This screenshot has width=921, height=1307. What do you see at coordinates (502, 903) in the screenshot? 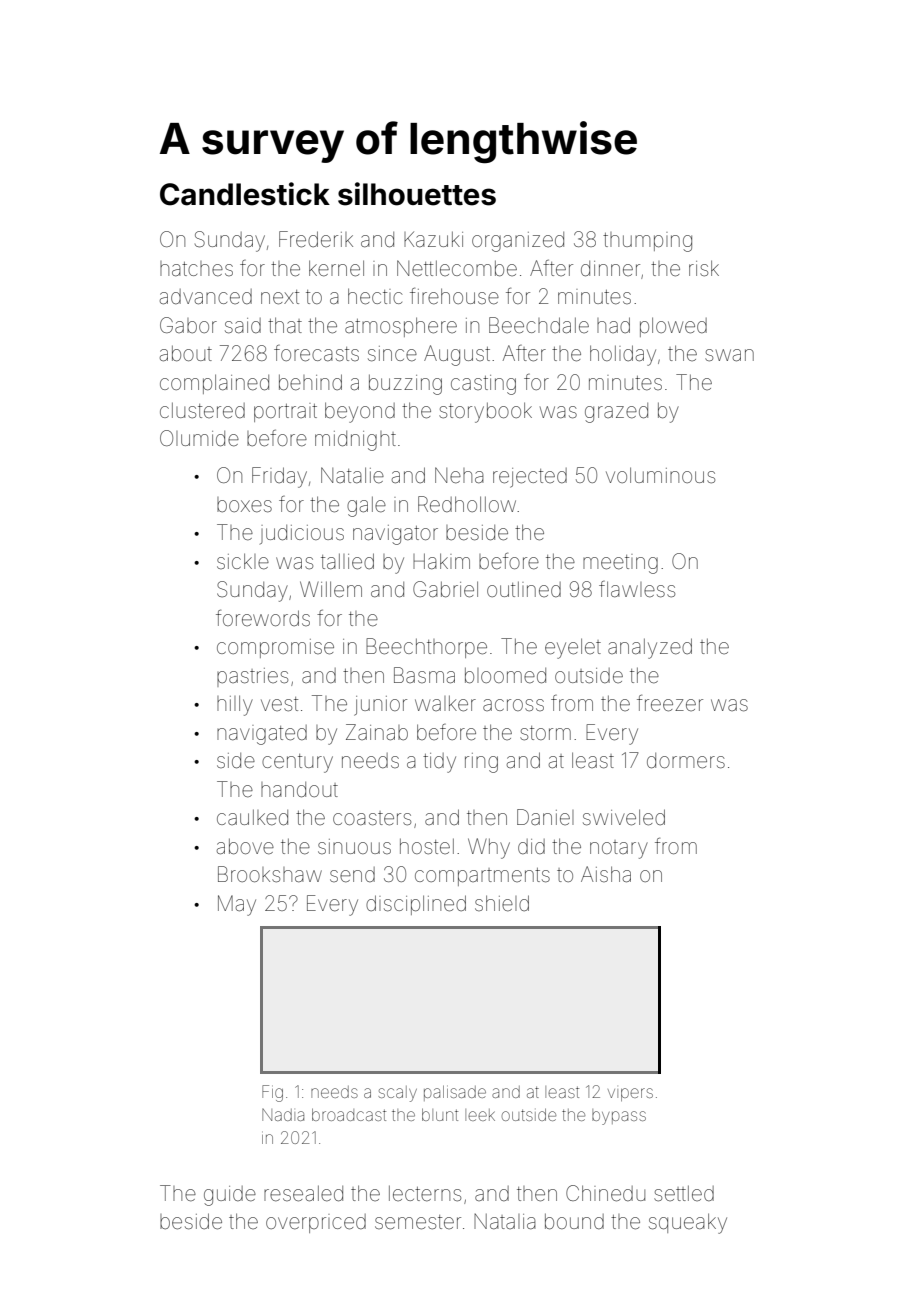
I see `shield` at bounding box center [502, 903].
